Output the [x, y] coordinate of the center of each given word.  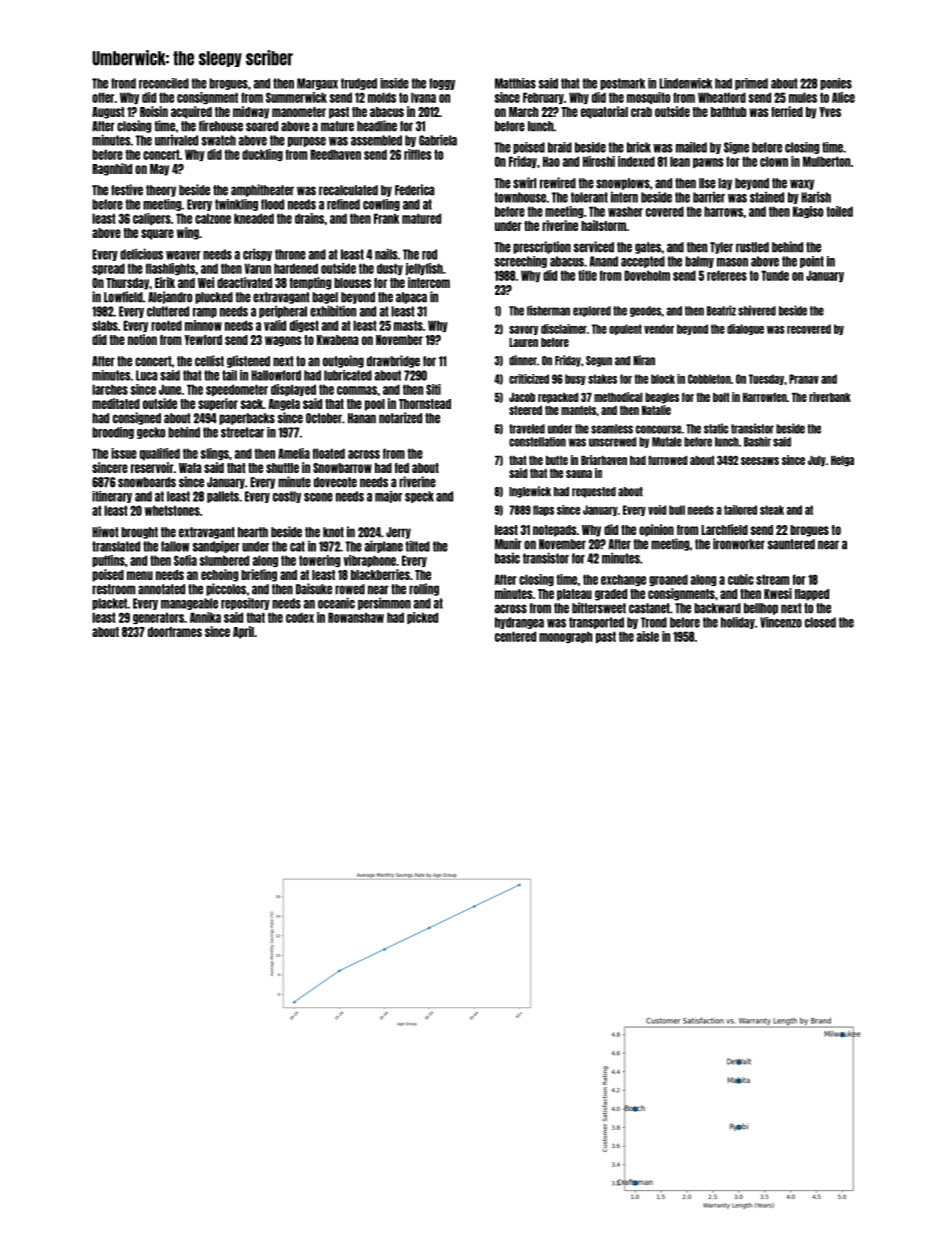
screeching [521, 262]
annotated [161, 589]
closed [820, 622]
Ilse [707, 183]
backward [717, 608]
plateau [574, 595]
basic [507, 558]
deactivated [244, 282]
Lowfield [123, 297]
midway [251, 112]
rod [429, 254]
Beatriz [721, 310]
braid [560, 147]
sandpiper [216, 546]
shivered [757, 310]
